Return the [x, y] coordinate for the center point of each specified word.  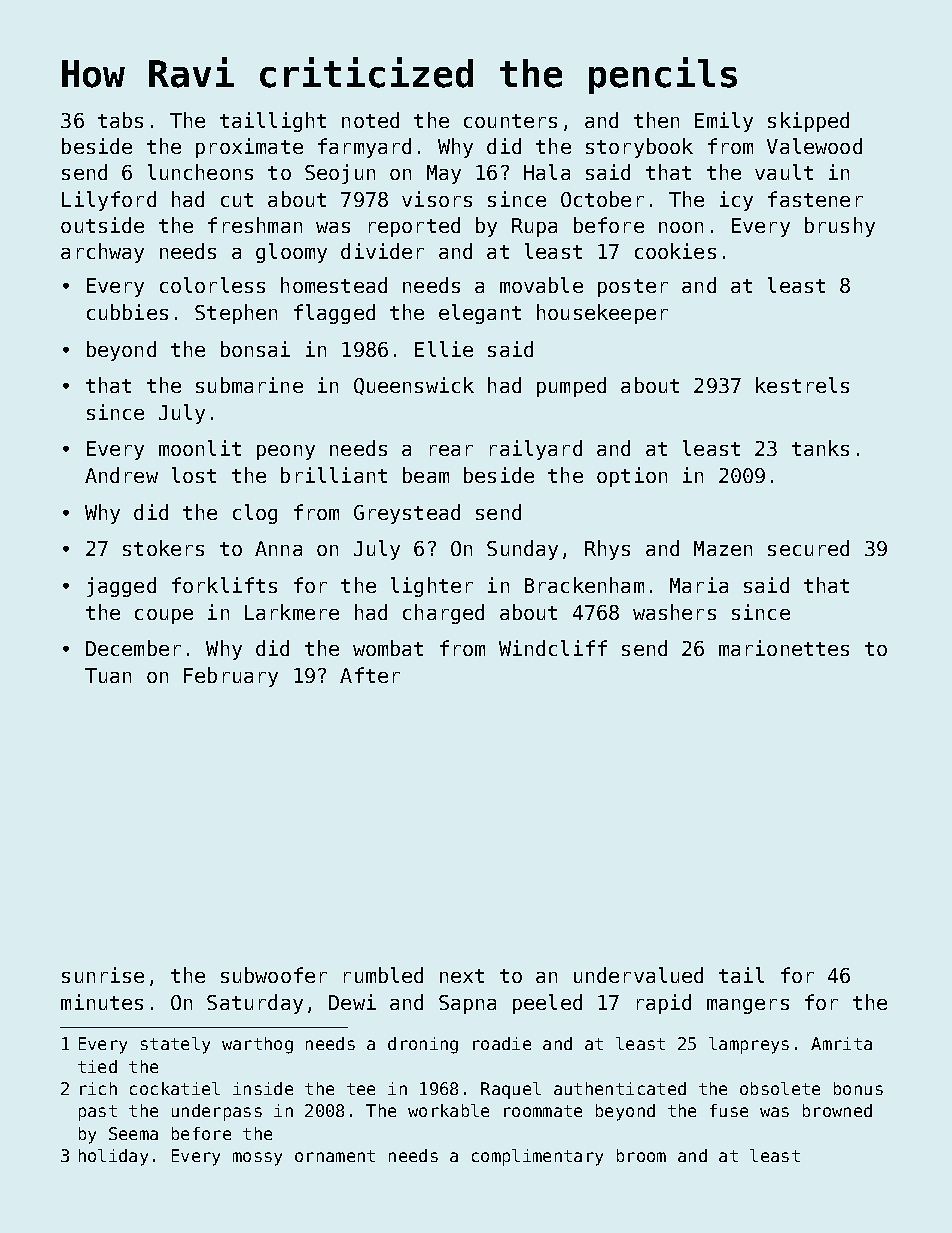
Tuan [108, 675]
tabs [120, 120]
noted [370, 120]
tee [361, 1089]
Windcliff [553, 648]
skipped [808, 122]
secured [808, 548]
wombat [388, 648]
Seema [133, 1133]
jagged [121, 587]
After [370, 675]
